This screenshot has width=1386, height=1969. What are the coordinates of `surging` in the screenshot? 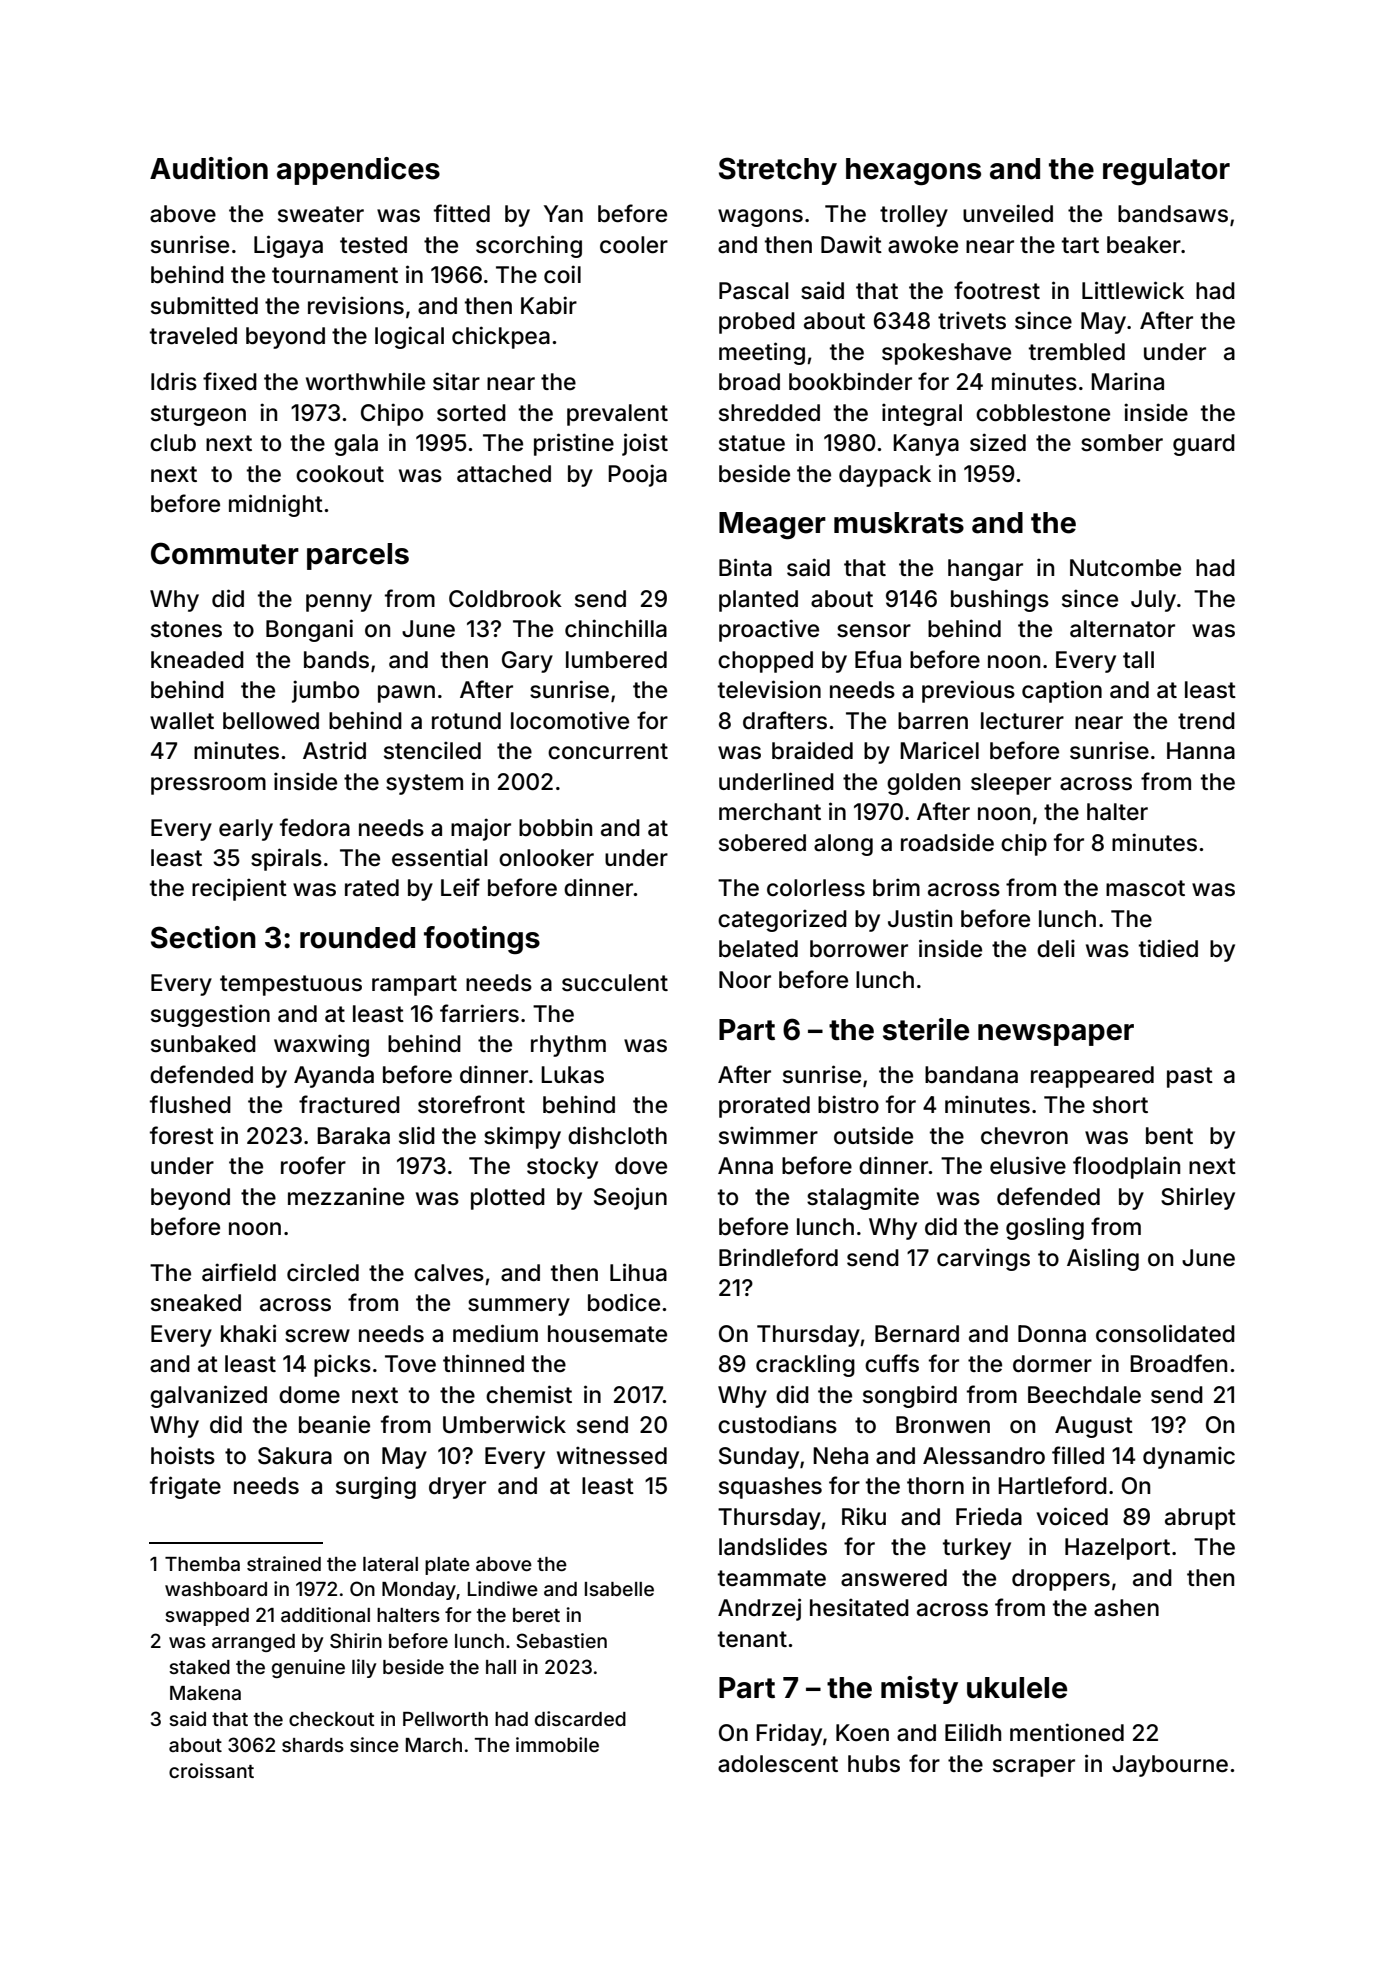 It's located at (376, 1487).
